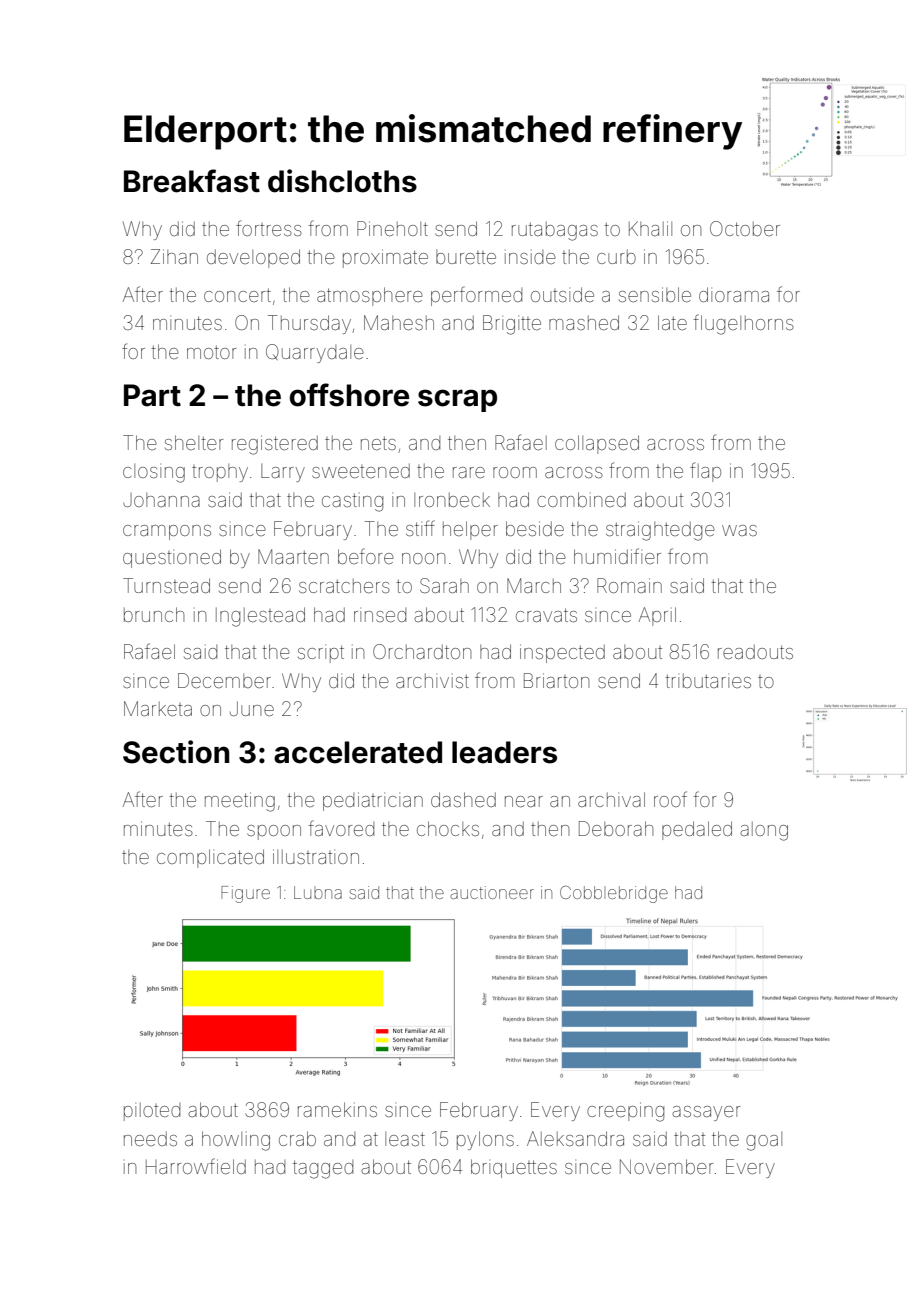  Describe the element at coordinates (323, 1169) in the screenshot. I see `tagged` at that location.
